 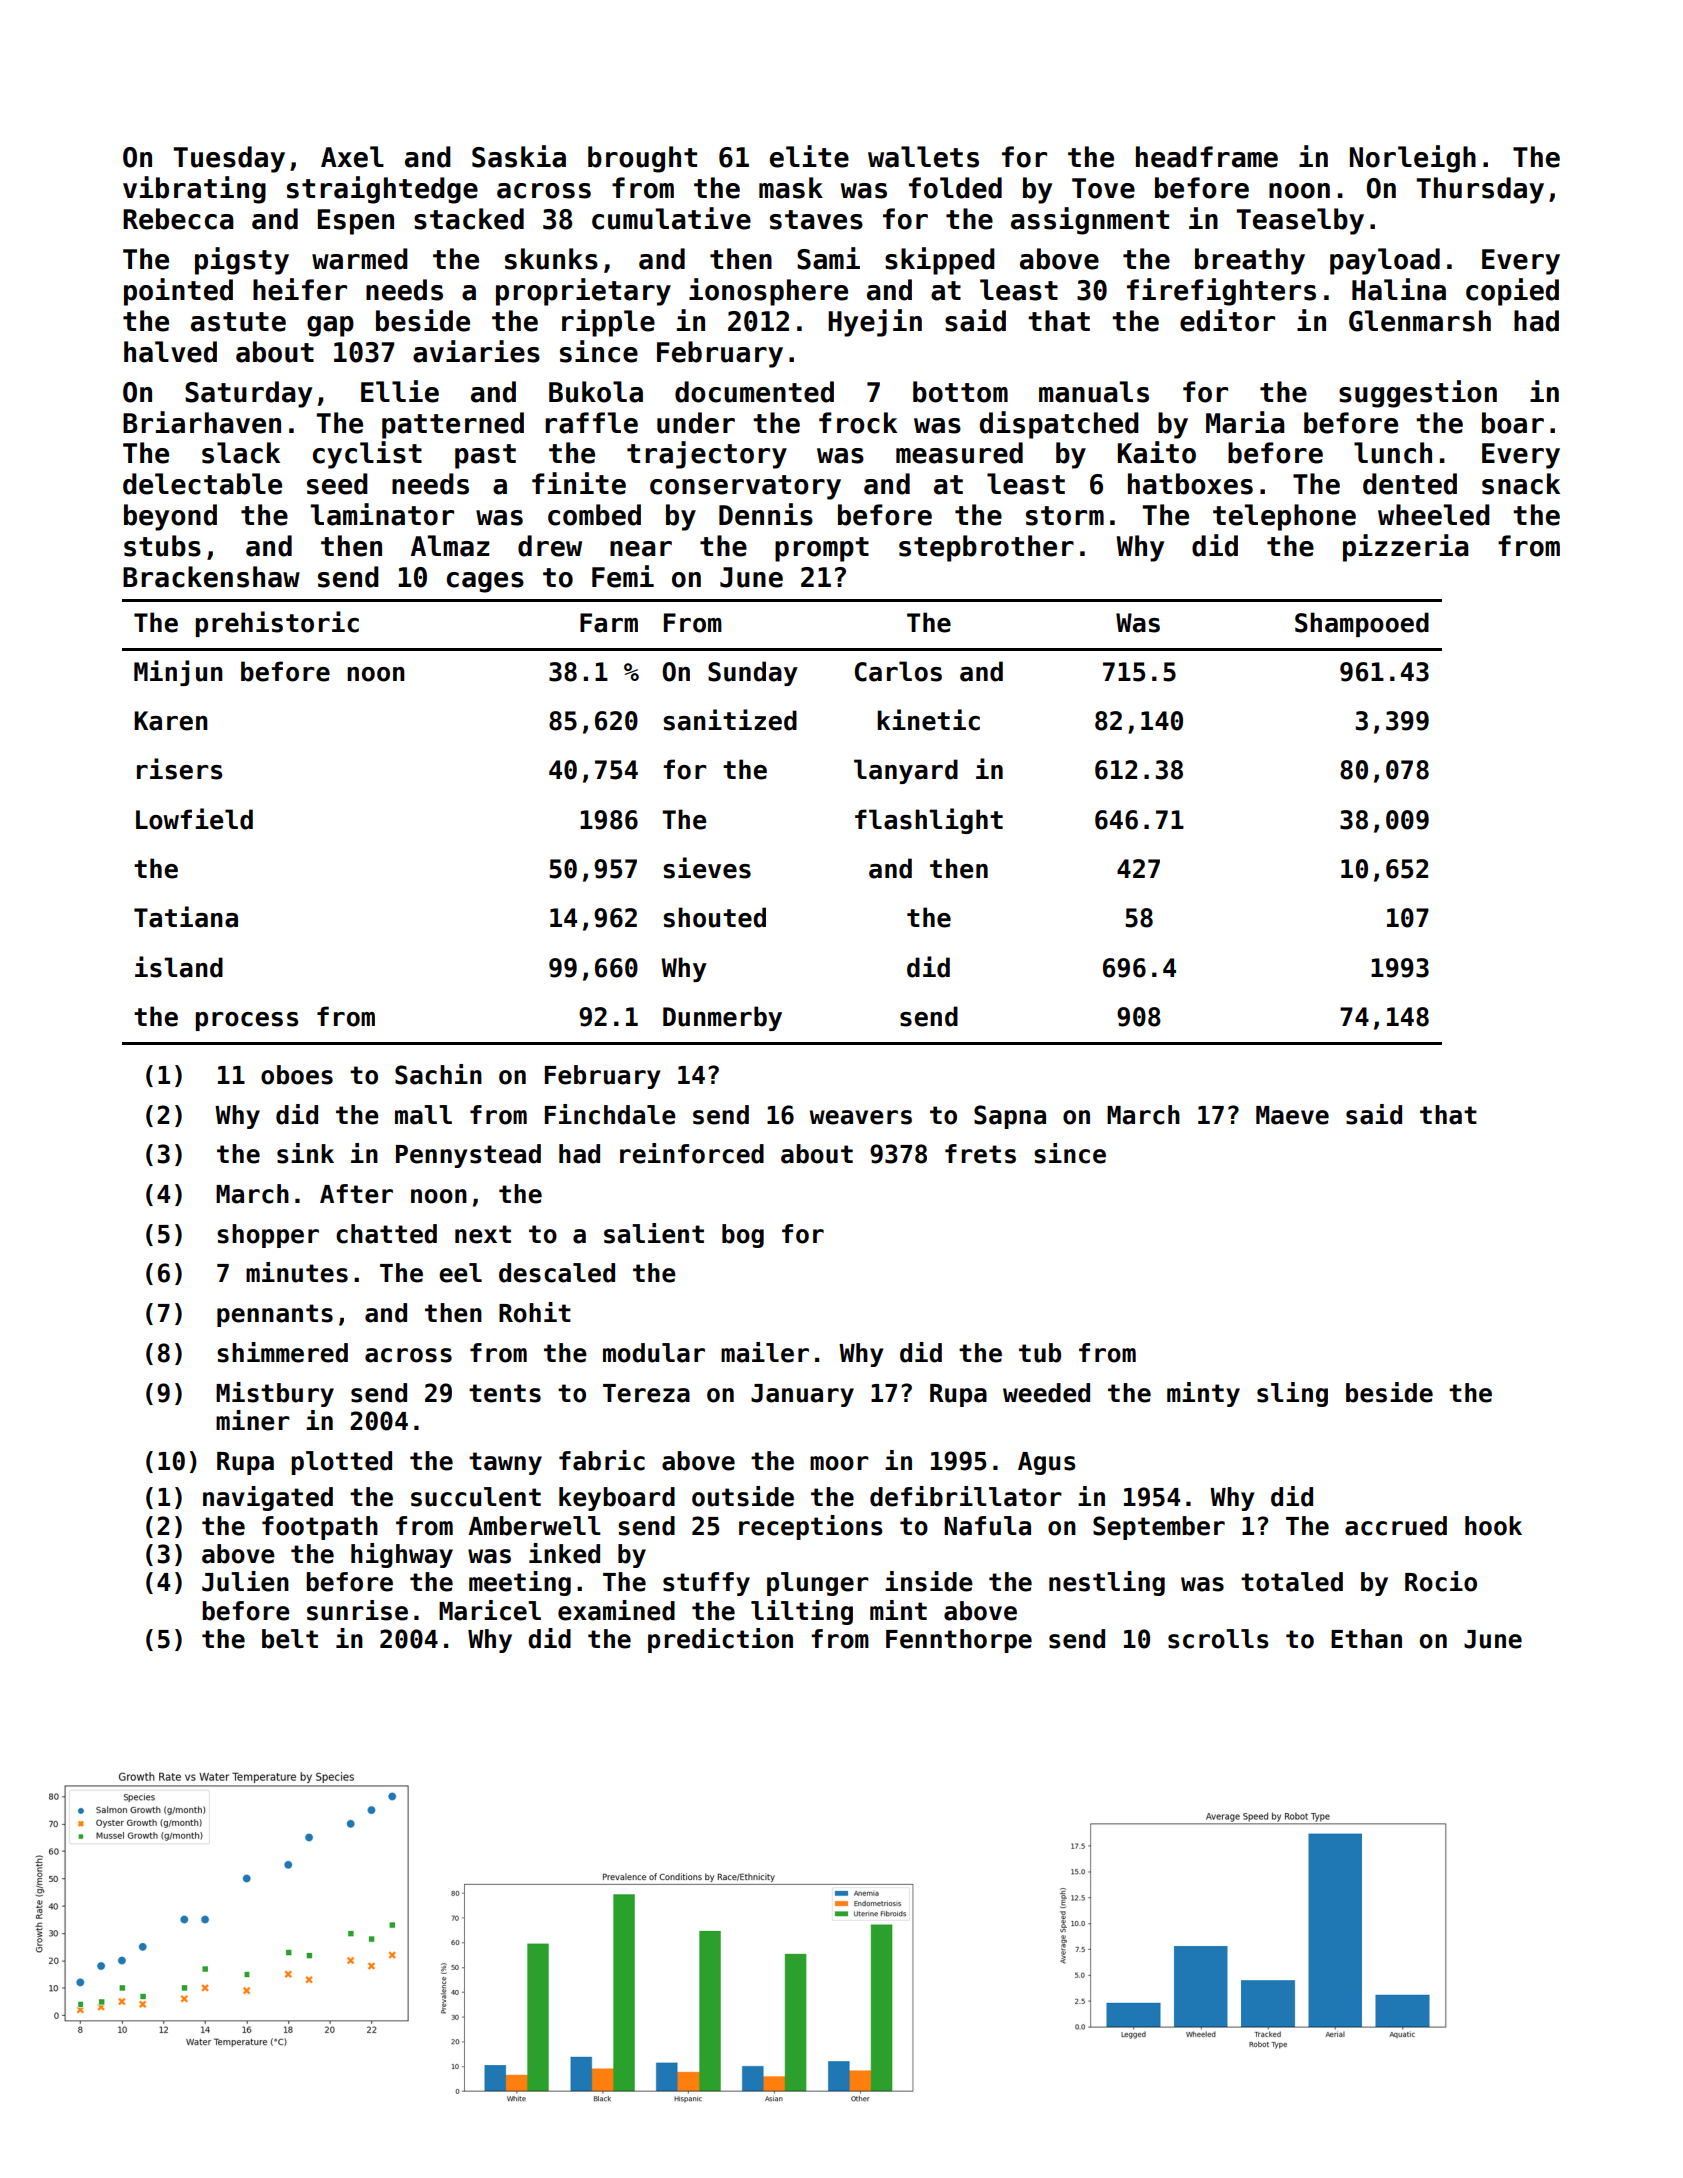 What do you see at coordinates (268, 1236) in the screenshot?
I see `shopper` at bounding box center [268, 1236].
